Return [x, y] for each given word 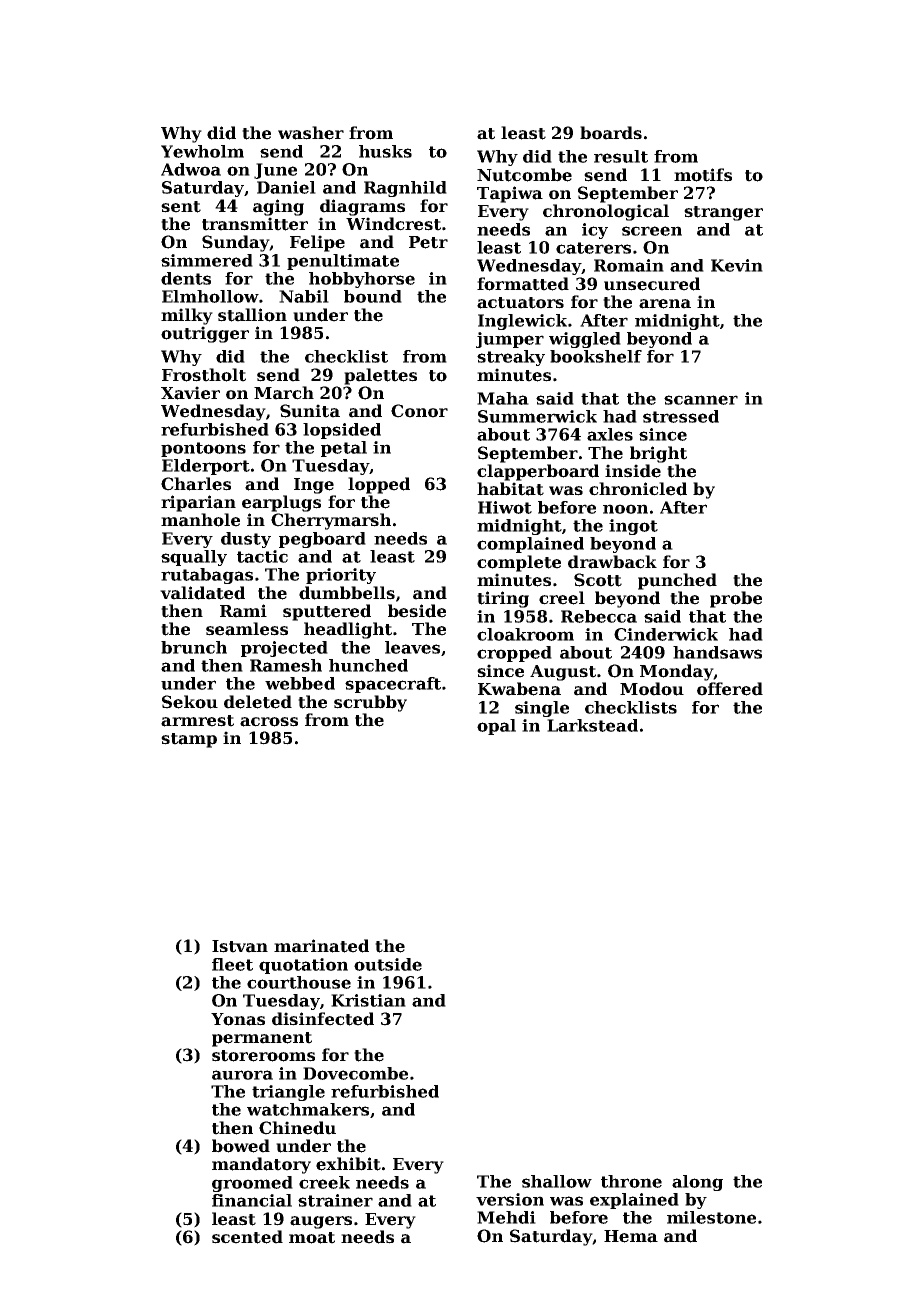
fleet [232, 964]
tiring [503, 599]
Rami [243, 611]
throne [631, 1181]
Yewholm [202, 151]
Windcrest [393, 224]
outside [388, 964]
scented [247, 1237]
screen [652, 231]
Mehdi [506, 1217]
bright [658, 454]
